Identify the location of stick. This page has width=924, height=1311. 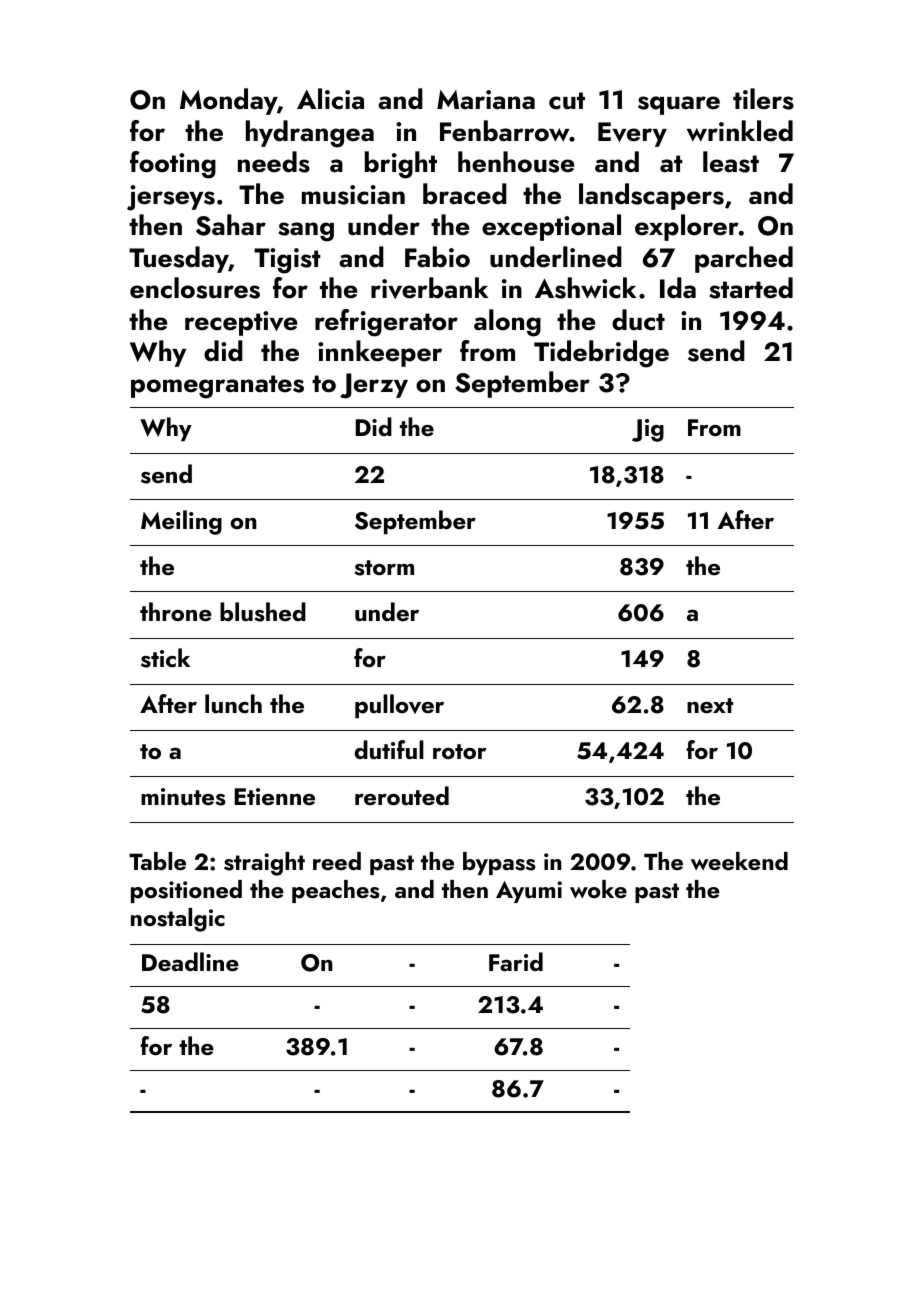
(165, 658).
